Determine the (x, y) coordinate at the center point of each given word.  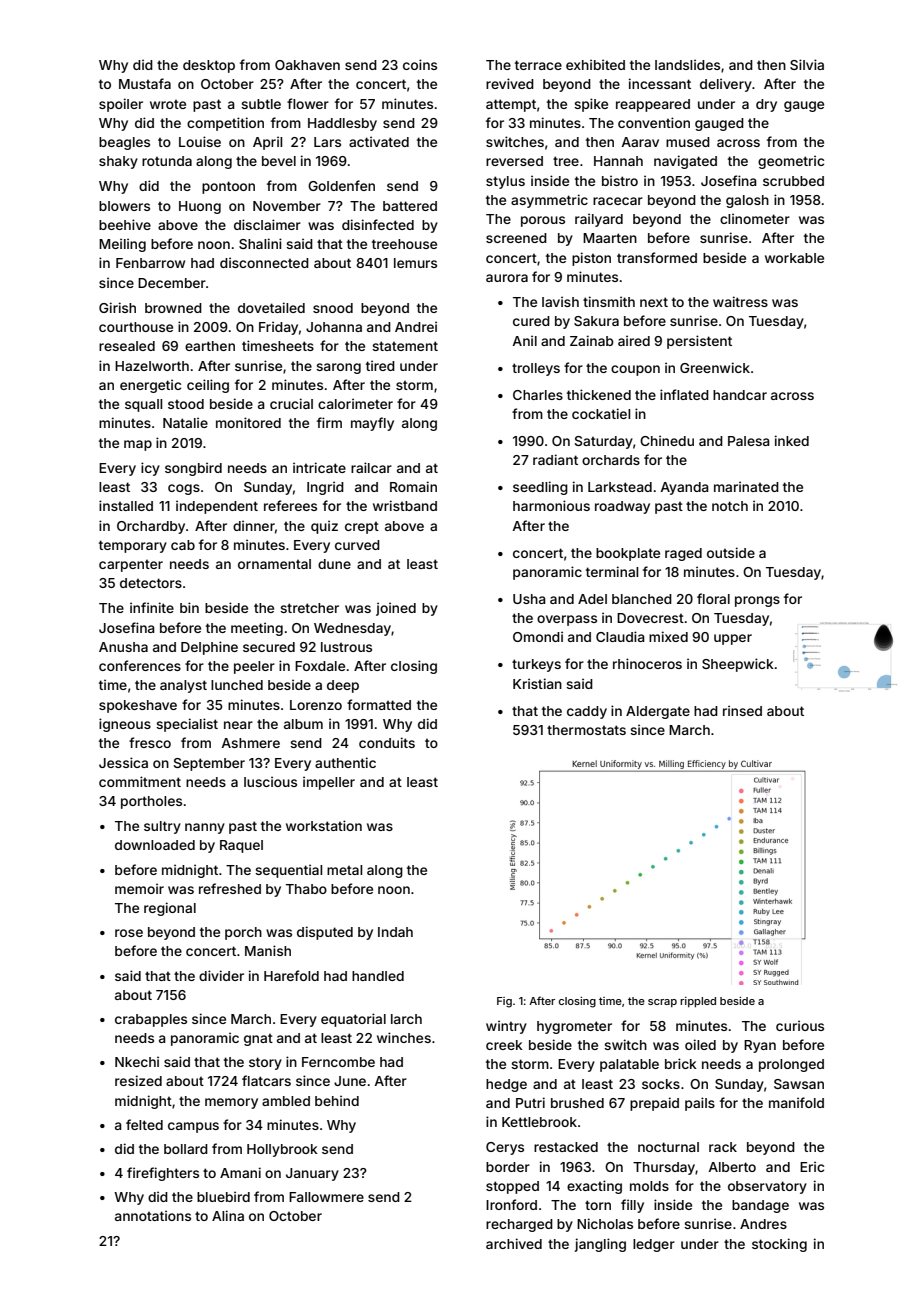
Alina (228, 1215)
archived (514, 1243)
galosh (747, 201)
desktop (209, 66)
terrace (538, 65)
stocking (779, 1245)
